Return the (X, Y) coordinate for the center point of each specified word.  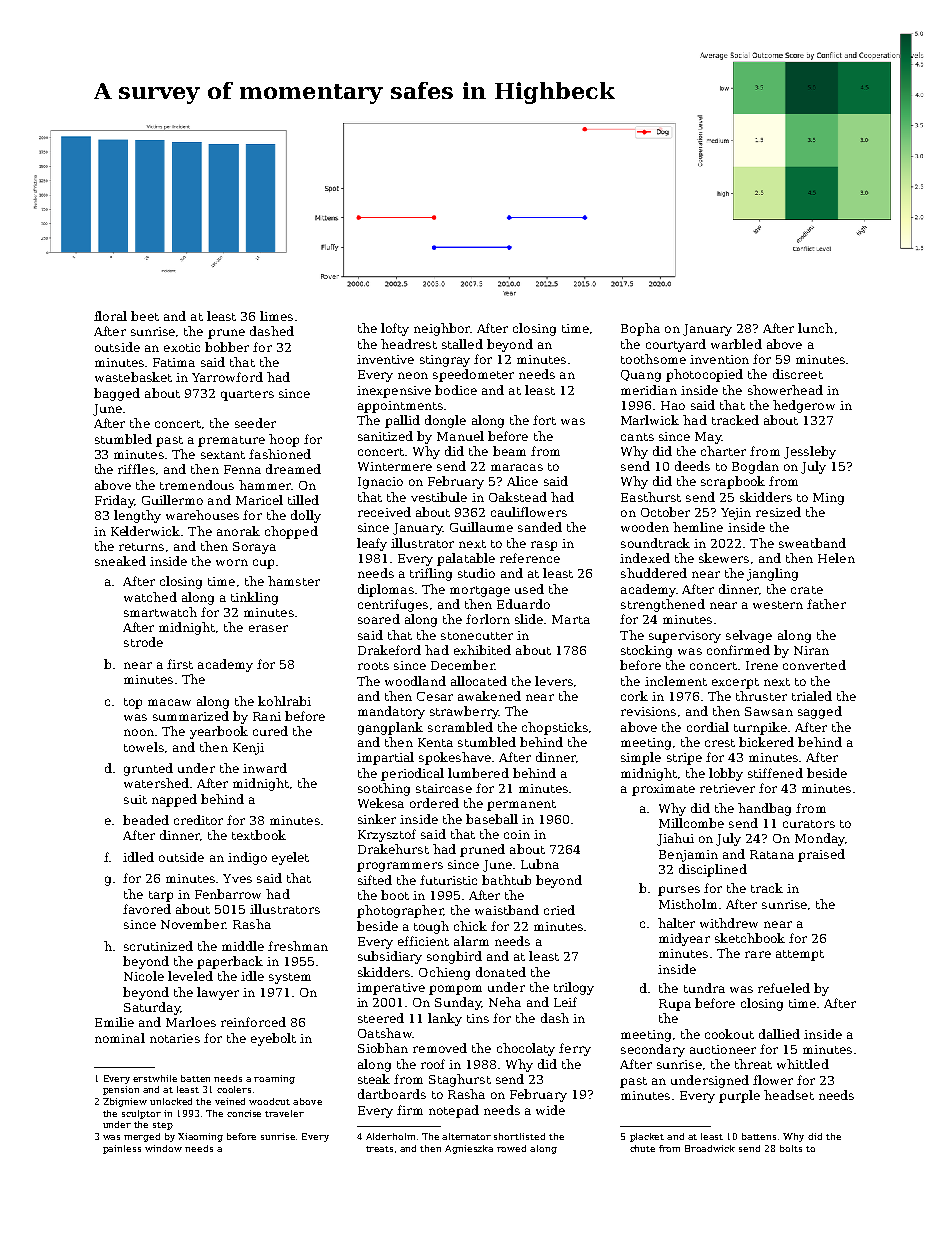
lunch (815, 328)
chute (642, 1148)
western (778, 605)
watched (150, 597)
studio (476, 573)
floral (110, 316)
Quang (641, 376)
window (163, 1148)
